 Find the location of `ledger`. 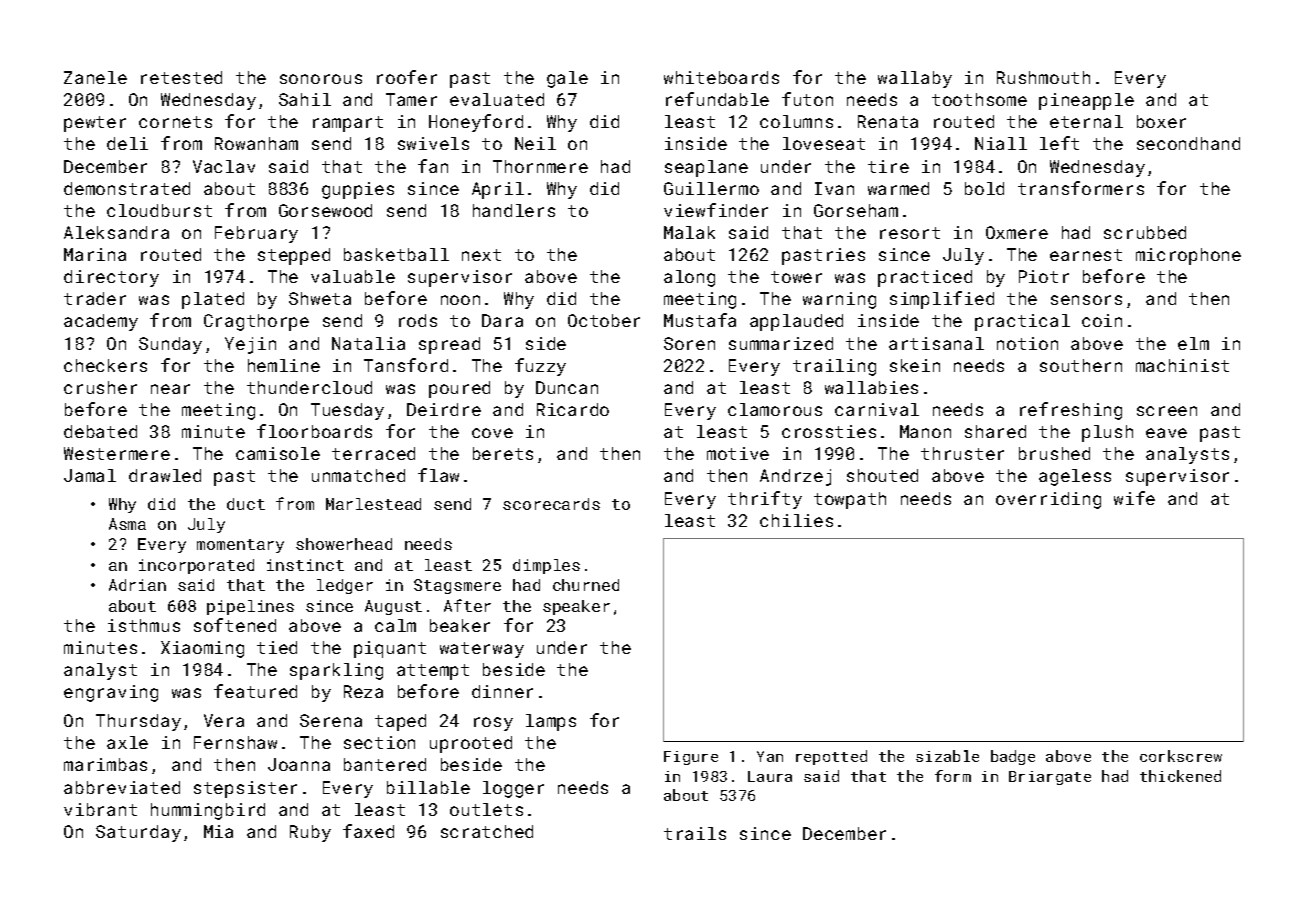

ledger is located at coordinates (345, 586).
